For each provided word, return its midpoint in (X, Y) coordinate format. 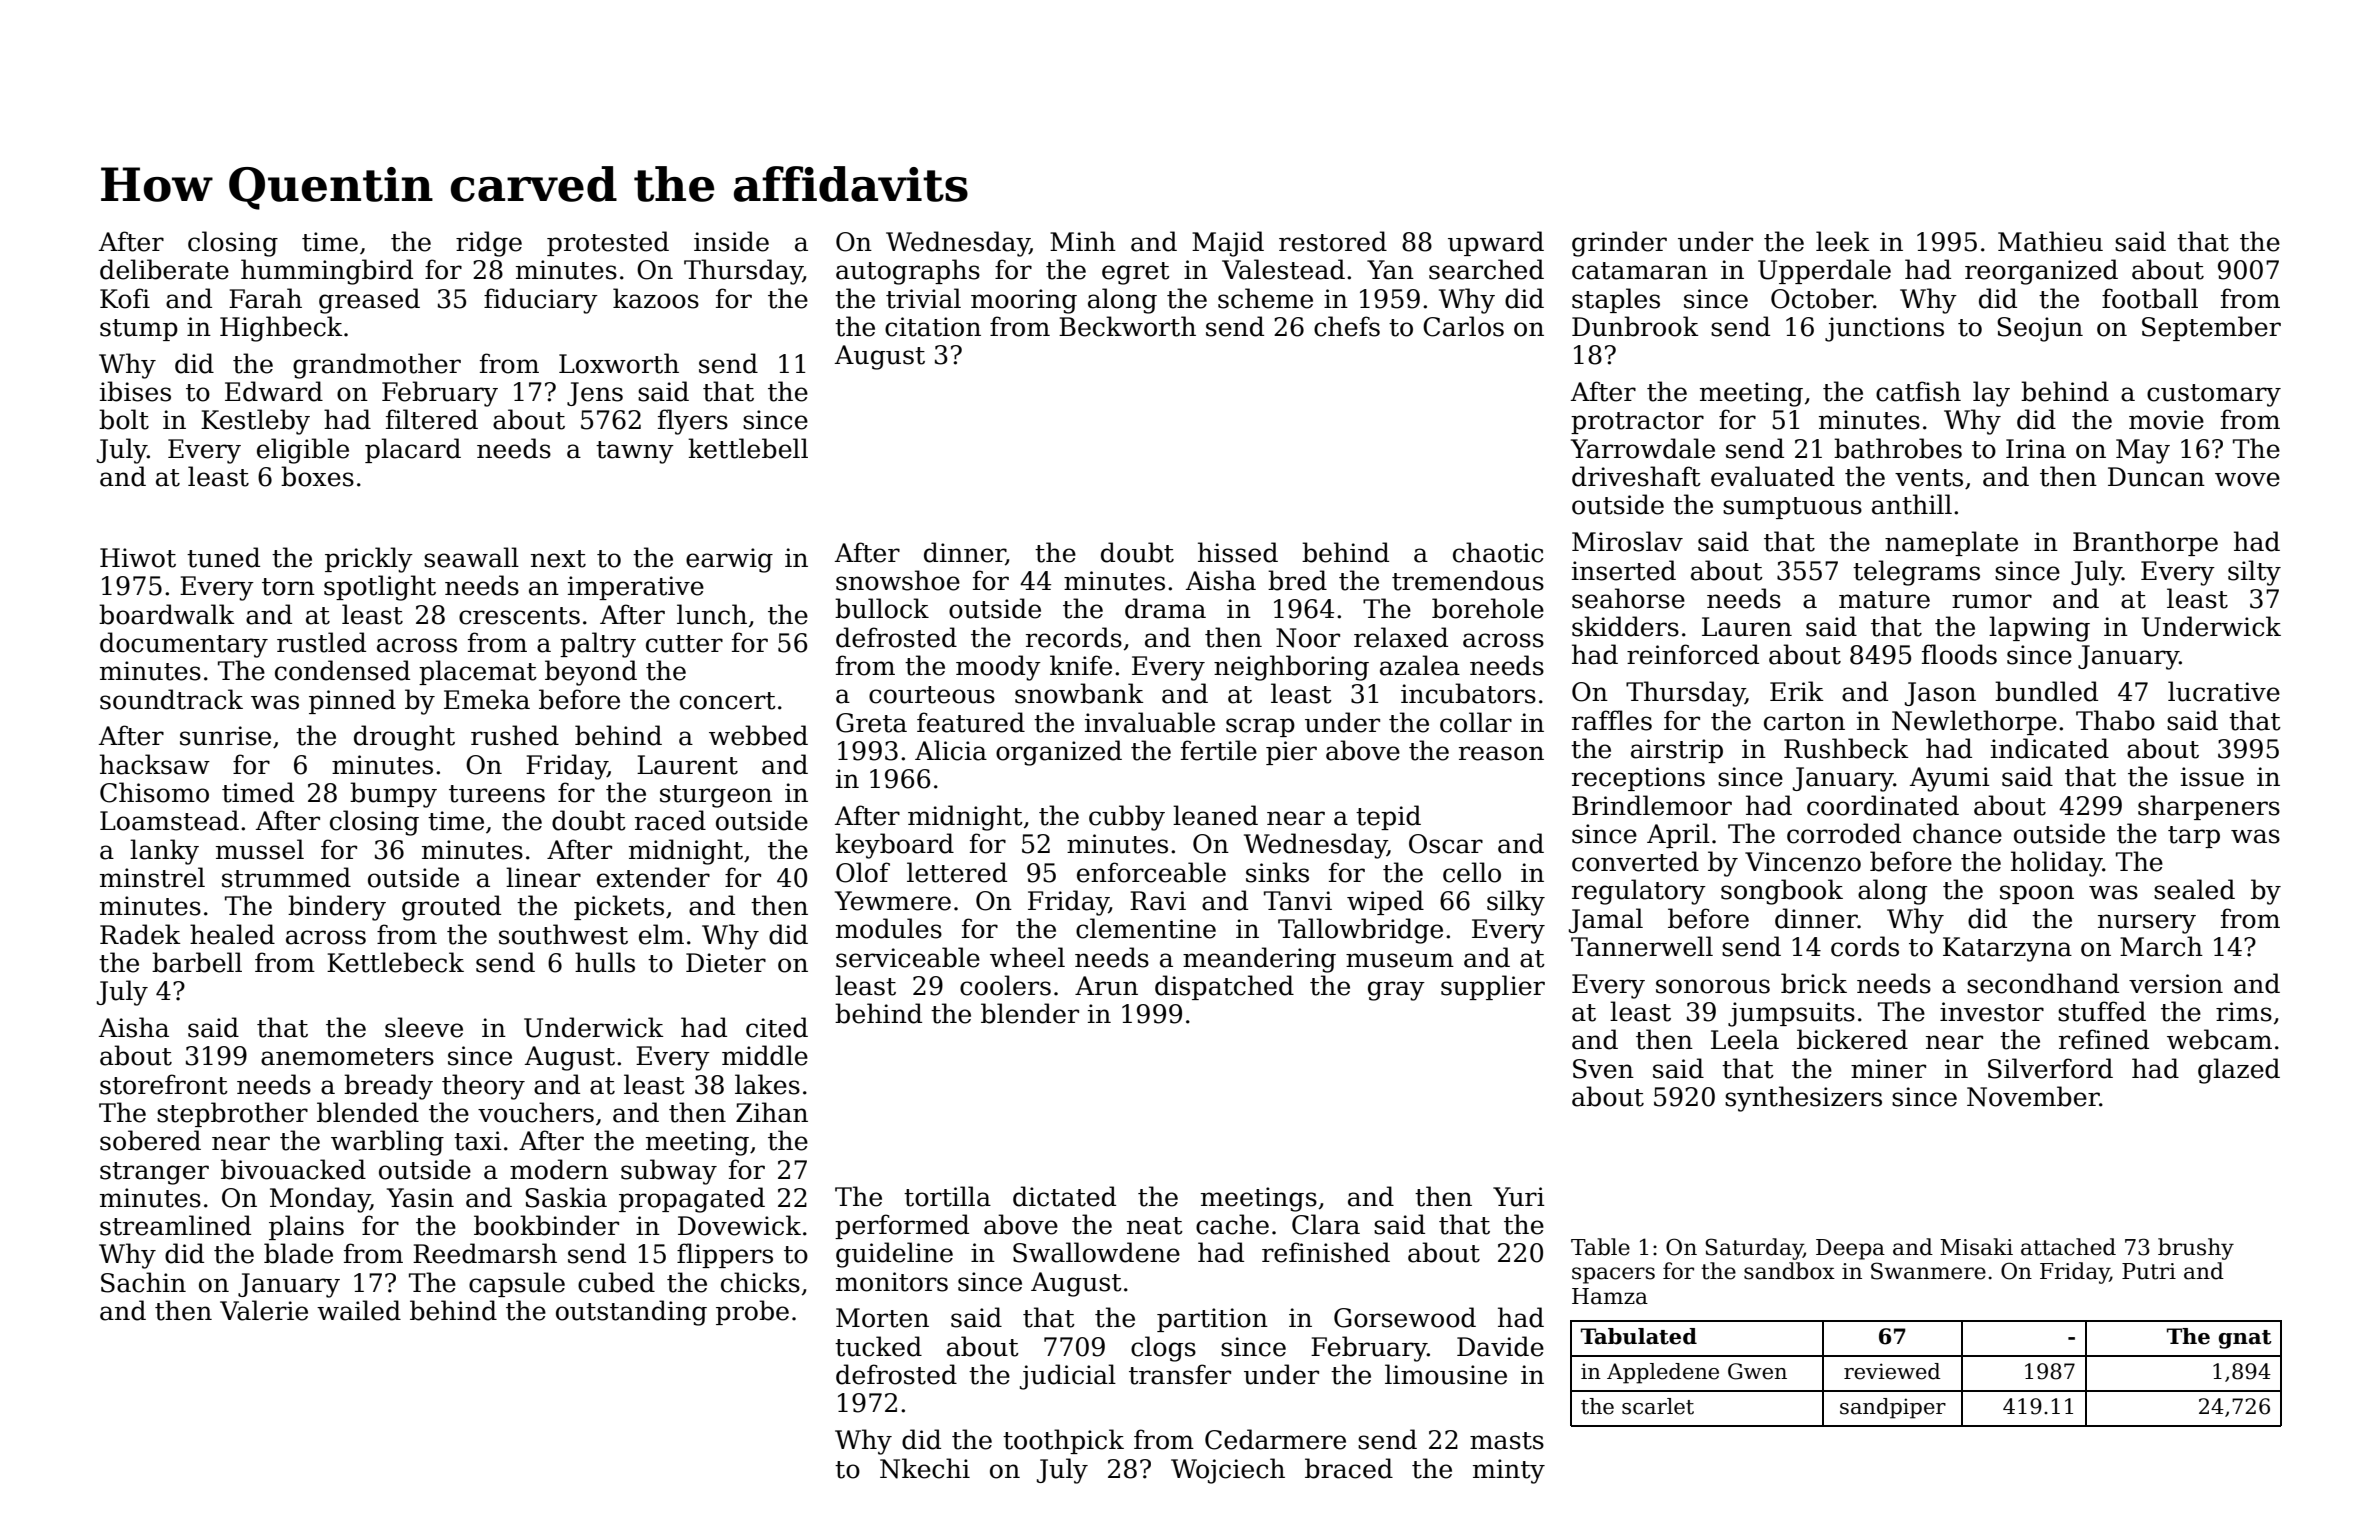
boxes (317, 476)
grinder (1619, 244)
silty (2254, 573)
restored (1333, 241)
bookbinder (546, 1225)
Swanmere (1928, 1271)
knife (1081, 665)
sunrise (225, 736)
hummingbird (327, 272)
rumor (1992, 601)
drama (1165, 608)
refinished (1326, 1252)
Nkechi (925, 1468)
